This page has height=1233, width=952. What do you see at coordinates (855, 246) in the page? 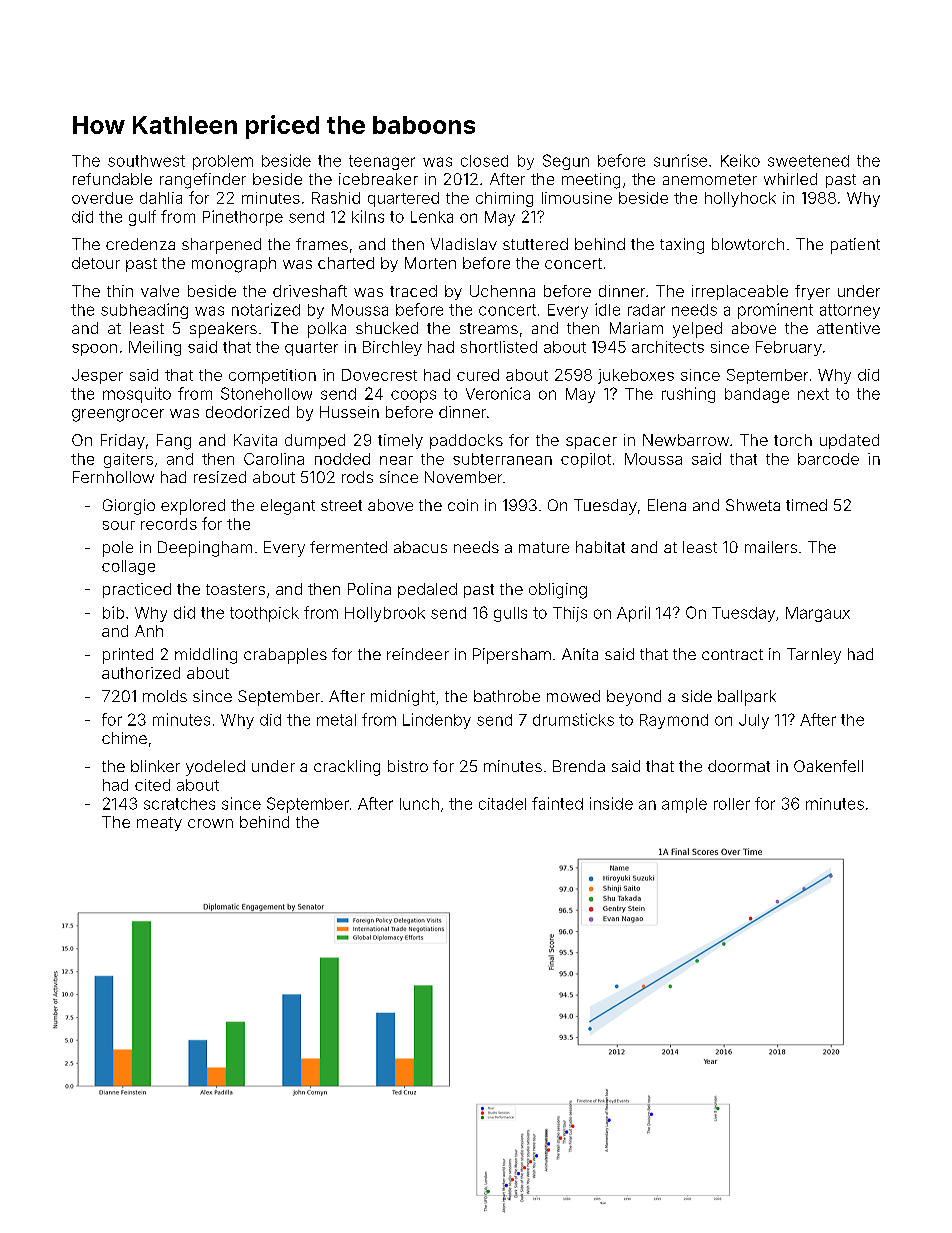
I see `patient` at bounding box center [855, 246].
